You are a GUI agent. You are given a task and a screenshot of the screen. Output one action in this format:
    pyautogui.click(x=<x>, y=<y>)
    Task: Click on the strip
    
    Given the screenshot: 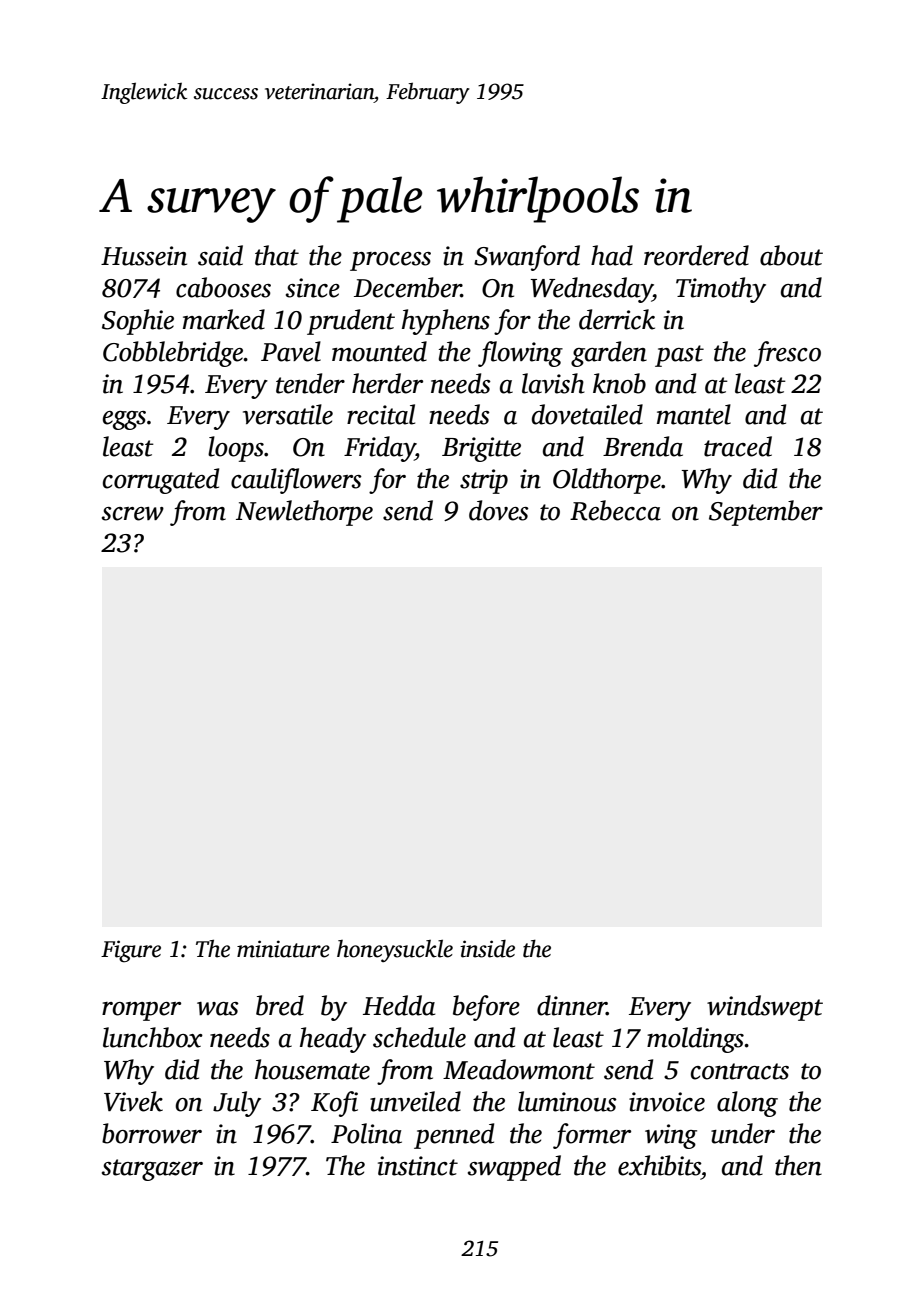 What is the action you would take?
    pyautogui.click(x=484, y=481)
